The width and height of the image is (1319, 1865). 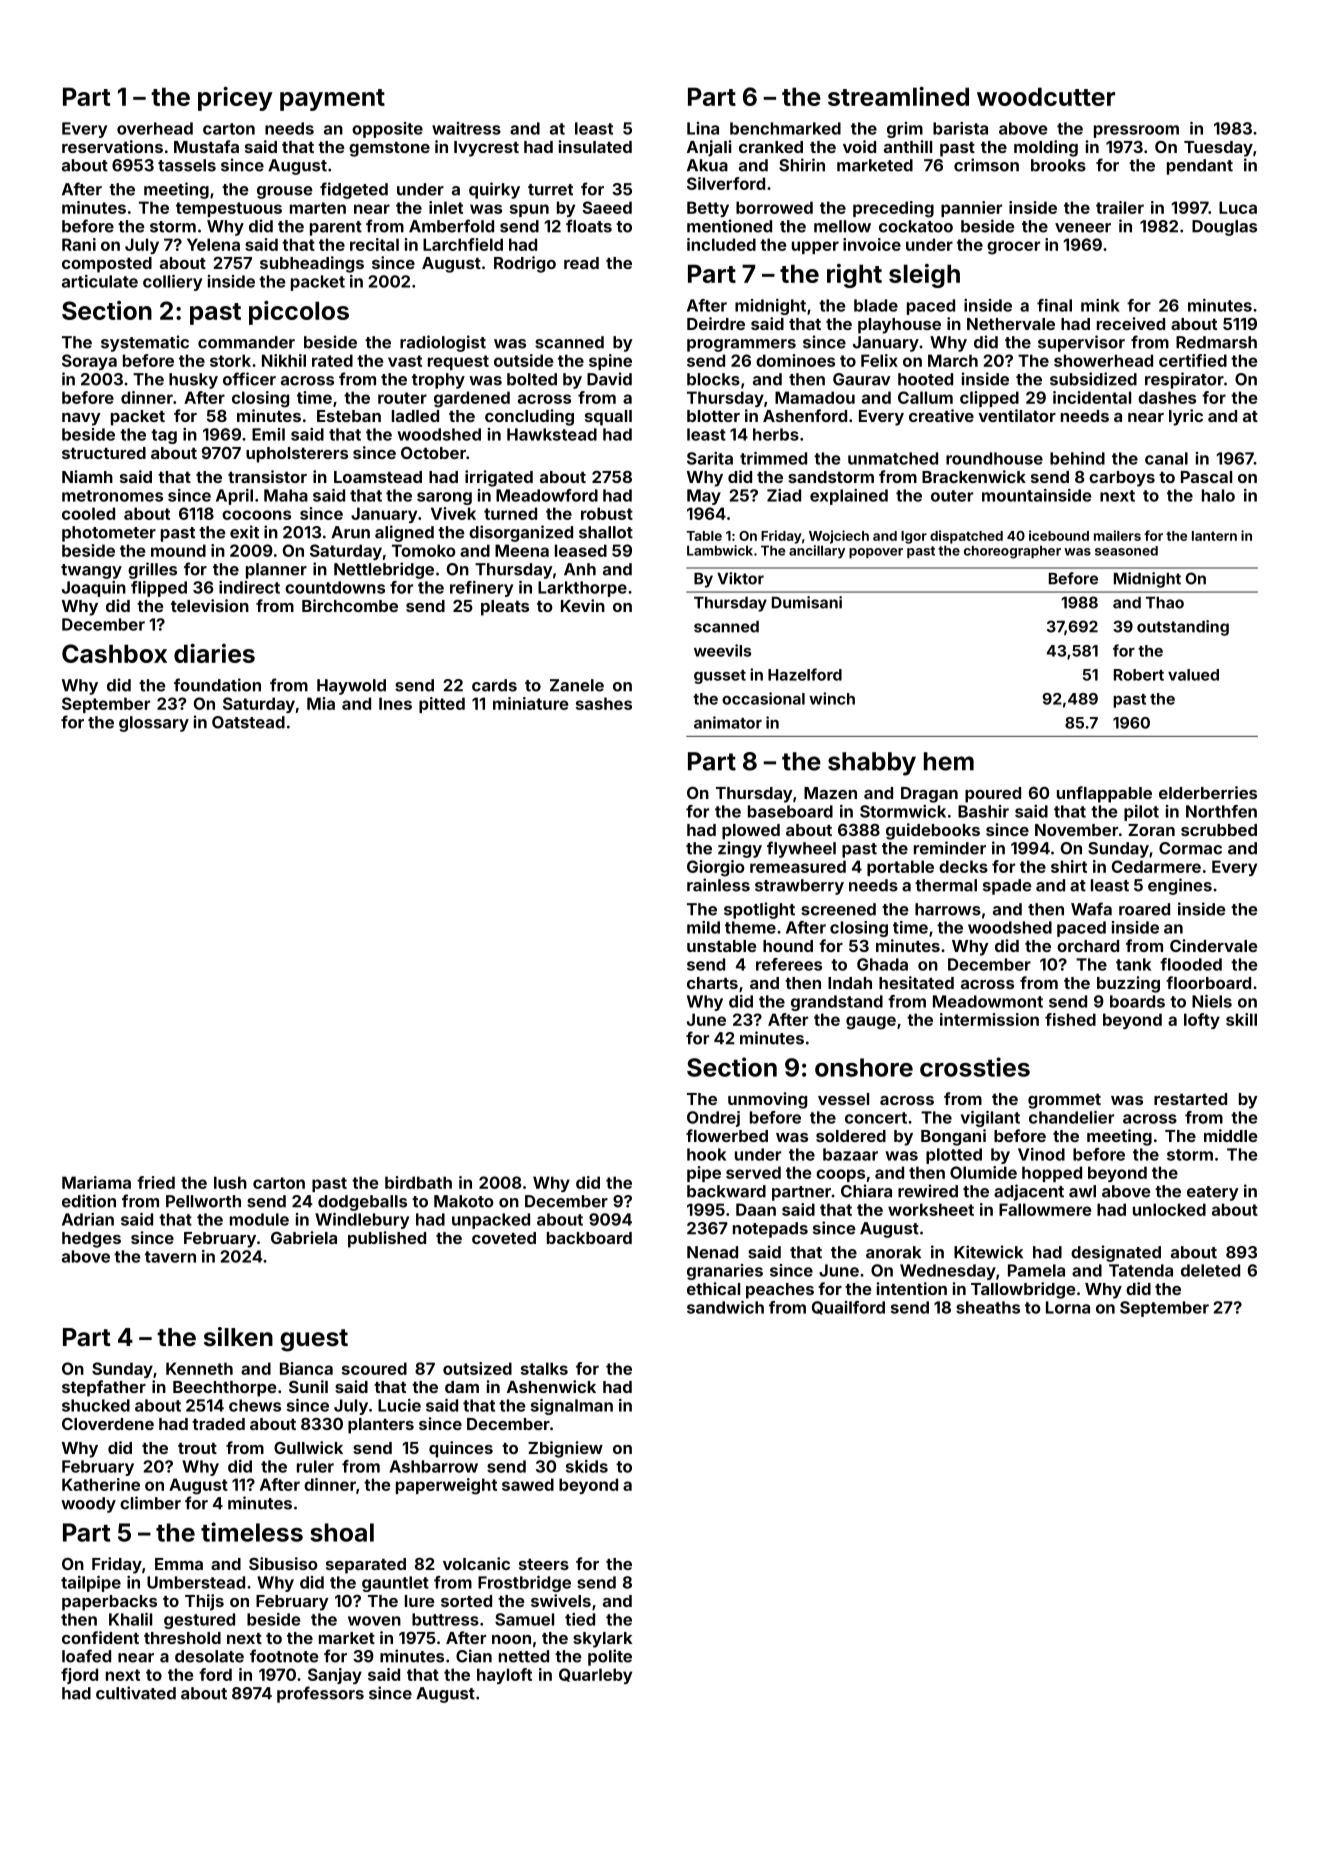 What do you see at coordinates (583, 605) in the image?
I see `Kevin` at bounding box center [583, 605].
